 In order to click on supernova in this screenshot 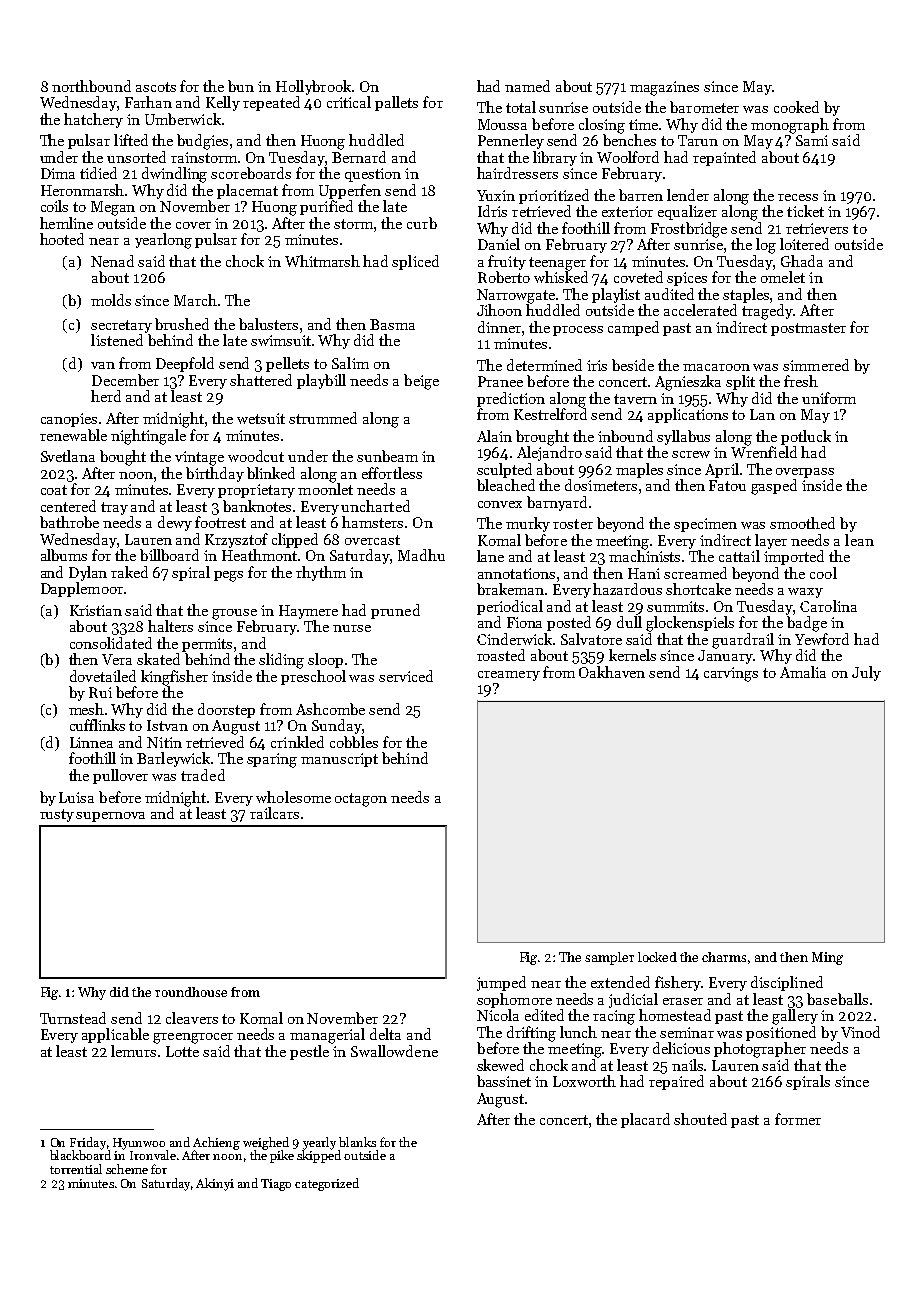, I will do `click(110, 817)`.
